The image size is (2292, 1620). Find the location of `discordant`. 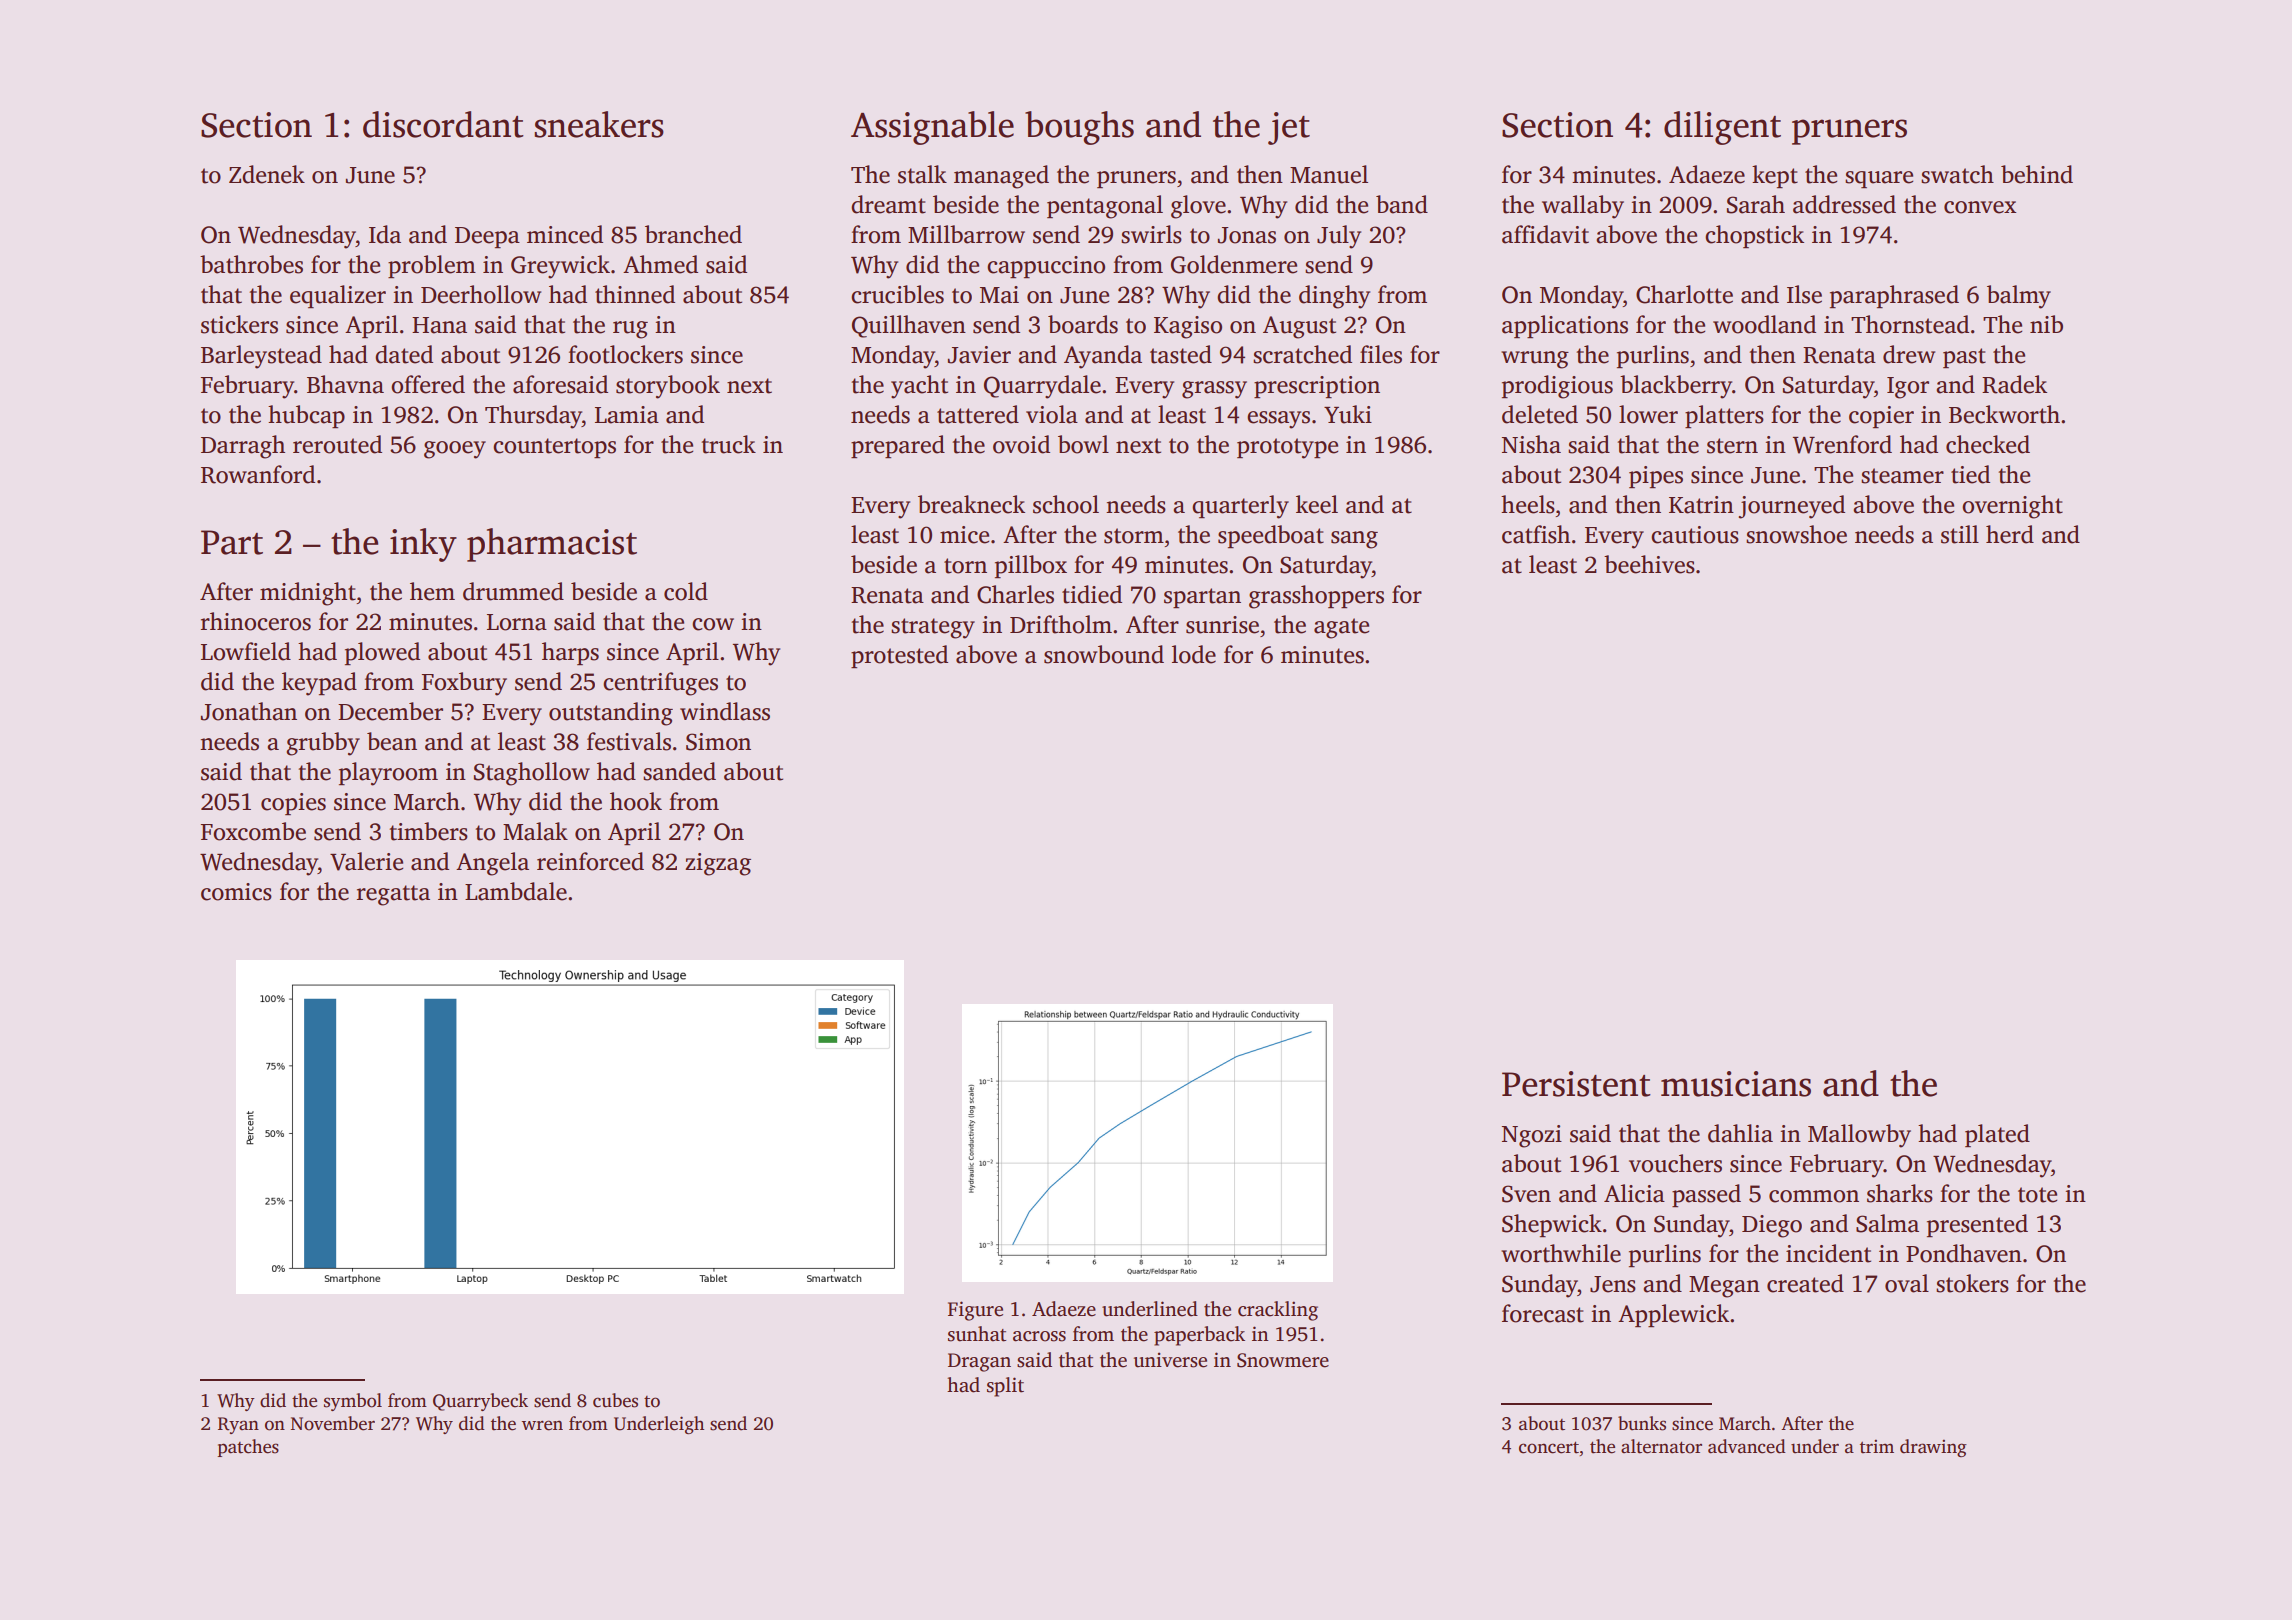

discordant is located at coordinates (443, 124).
